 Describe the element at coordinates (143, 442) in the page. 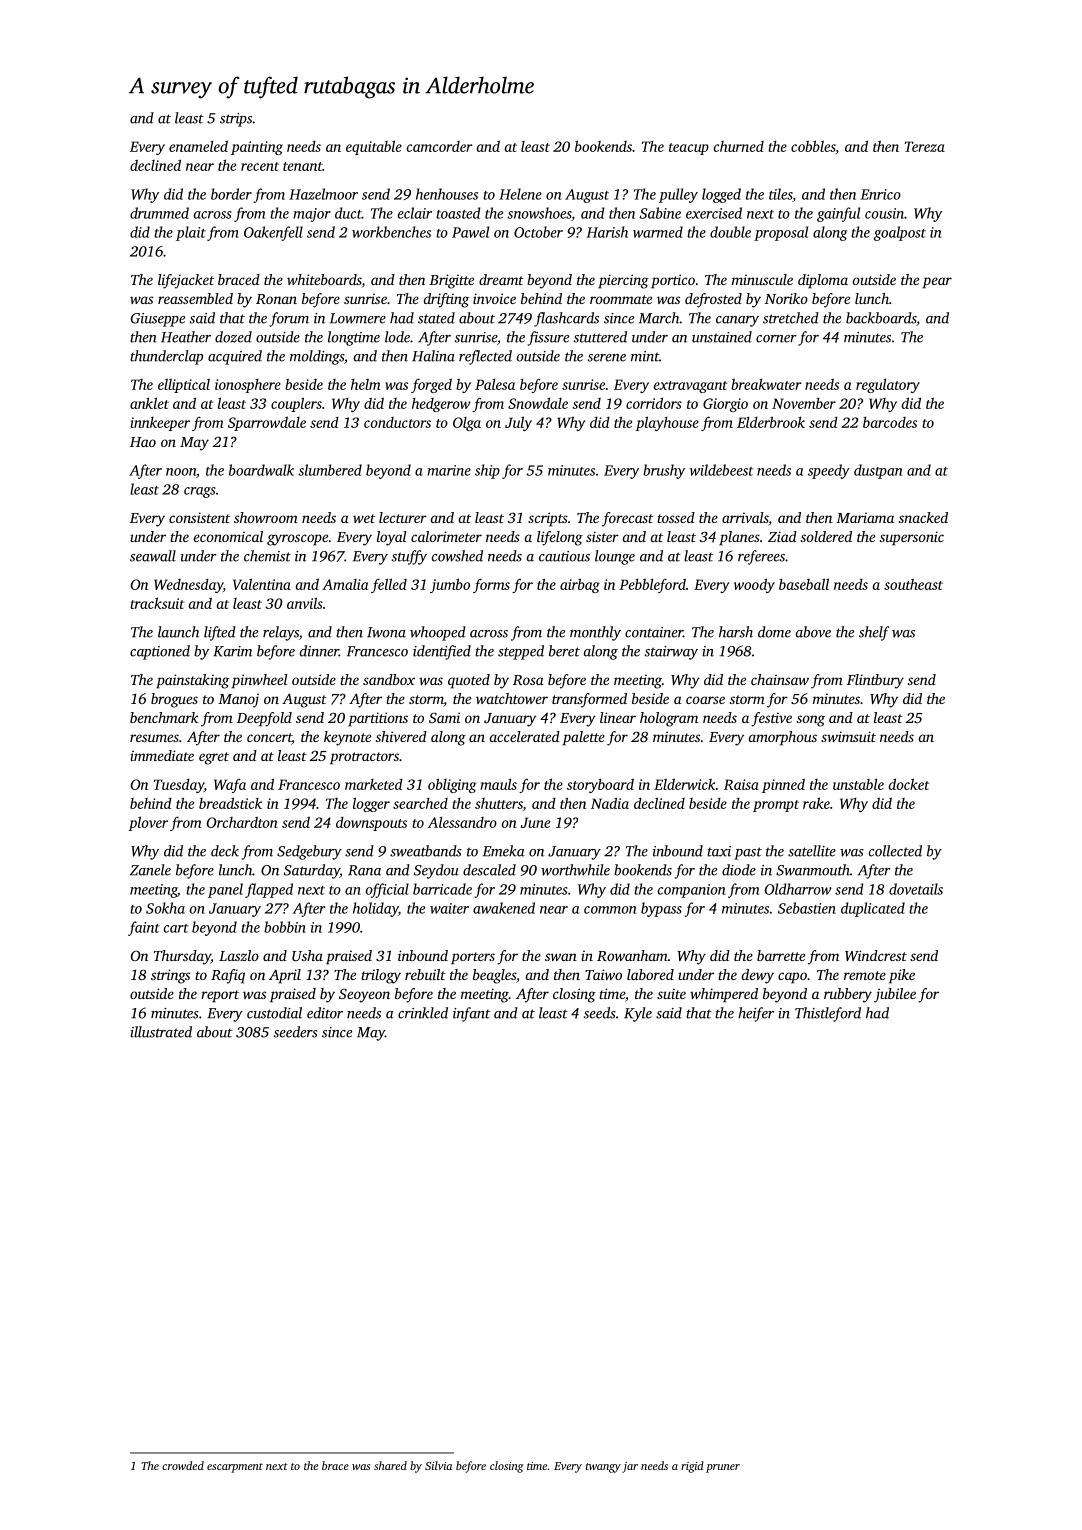

I see `Hao` at that location.
